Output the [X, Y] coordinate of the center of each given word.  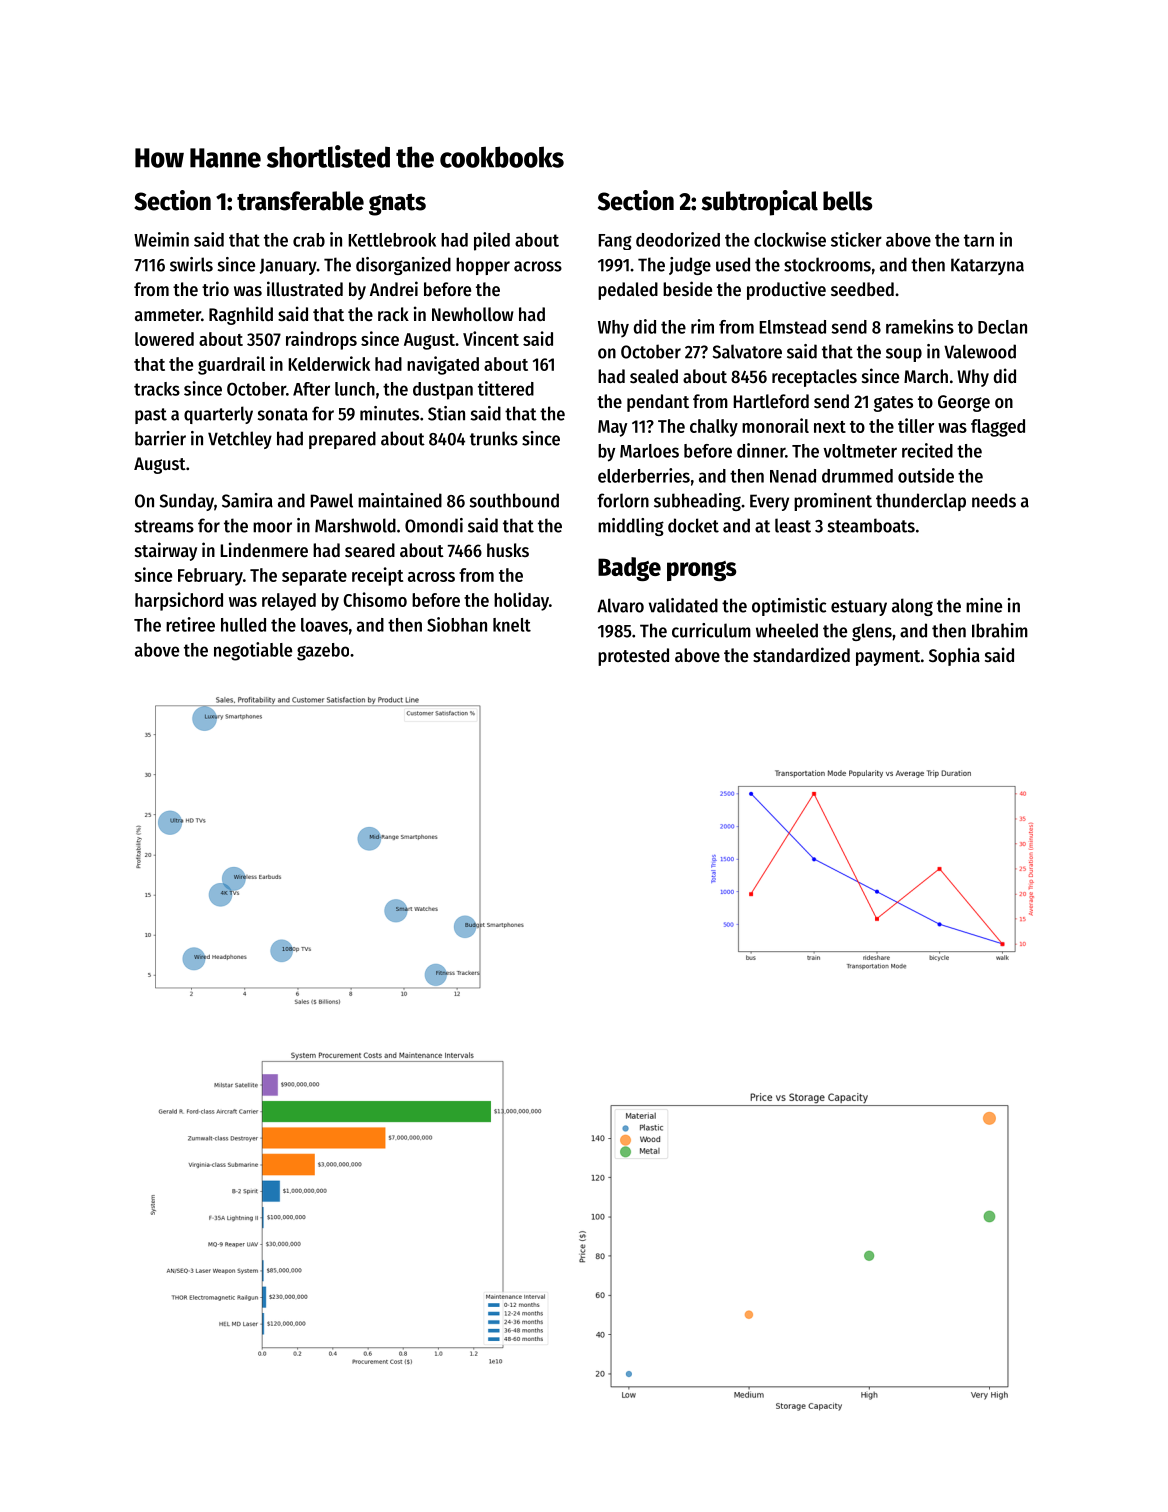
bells [847, 201]
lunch [355, 389]
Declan [1002, 327]
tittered [506, 388]
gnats [397, 204]
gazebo [323, 652]
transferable [300, 201]
